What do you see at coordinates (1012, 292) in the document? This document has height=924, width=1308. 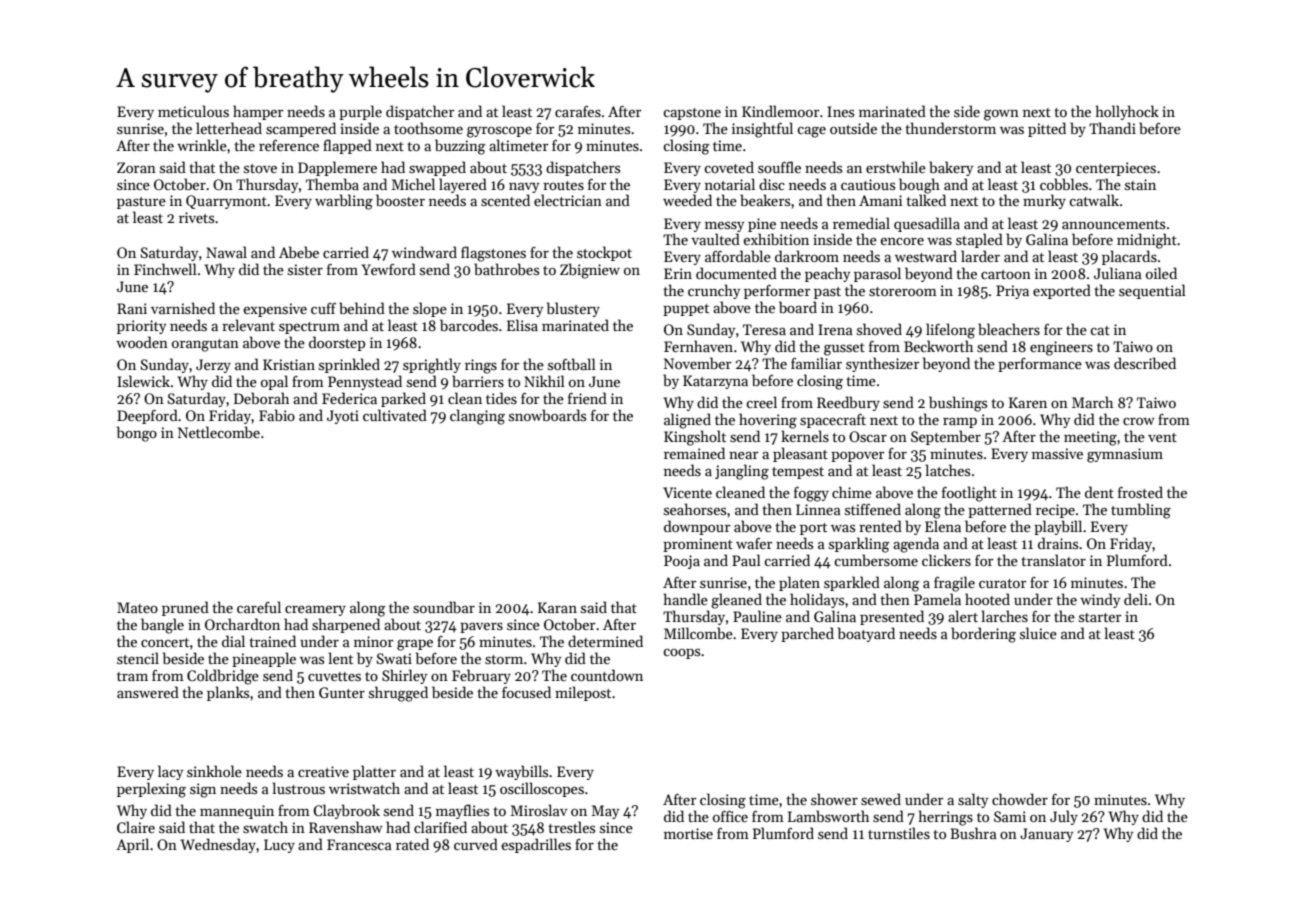 I see `Priya` at bounding box center [1012, 292].
